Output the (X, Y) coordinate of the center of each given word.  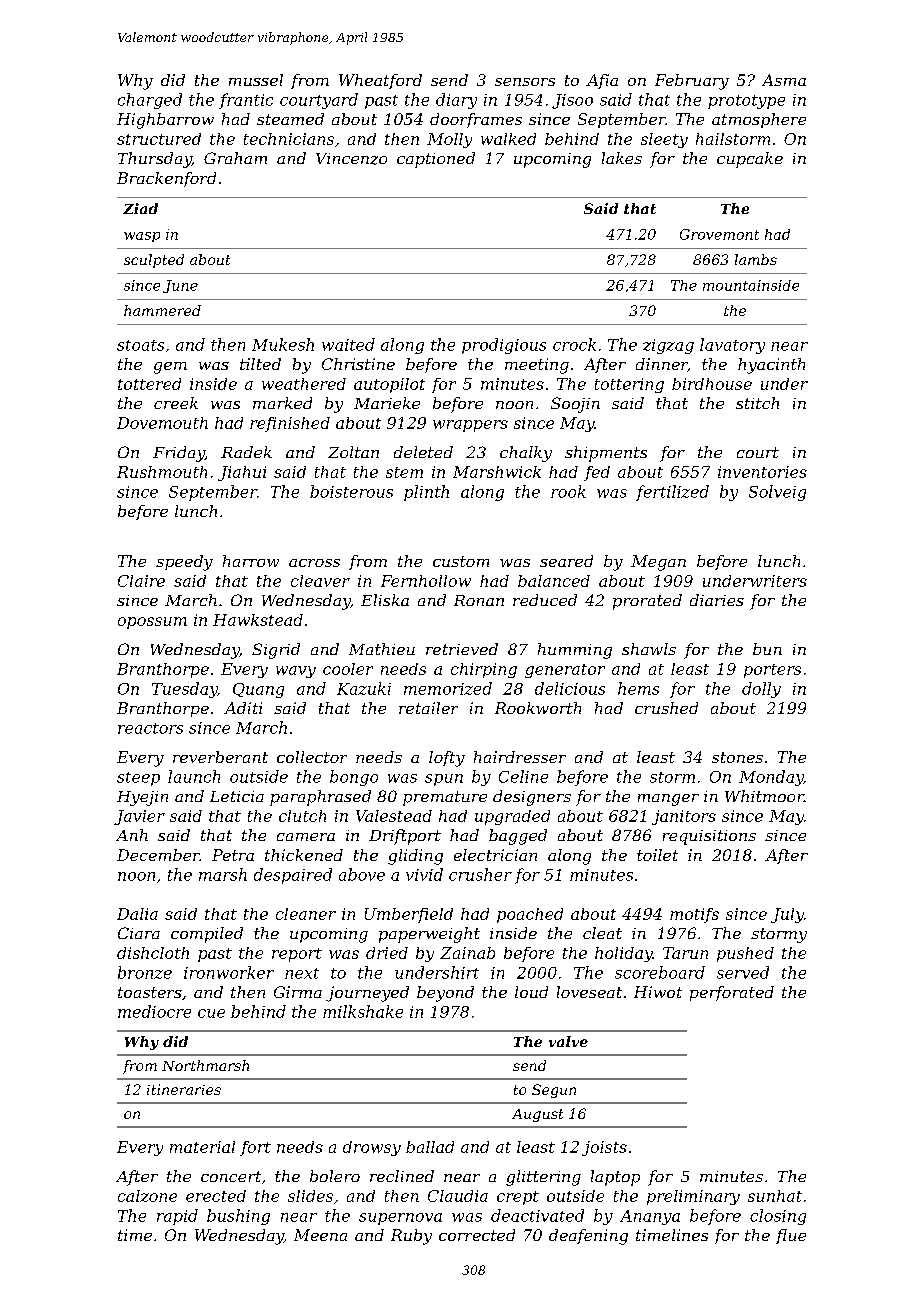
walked (508, 139)
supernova (400, 1219)
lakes (622, 158)
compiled (207, 935)
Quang (258, 690)
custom (461, 561)
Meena (320, 1235)
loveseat (589, 992)
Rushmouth (162, 472)
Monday (771, 778)
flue (791, 1236)
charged (150, 101)
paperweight (429, 935)
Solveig (777, 493)
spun (444, 780)
